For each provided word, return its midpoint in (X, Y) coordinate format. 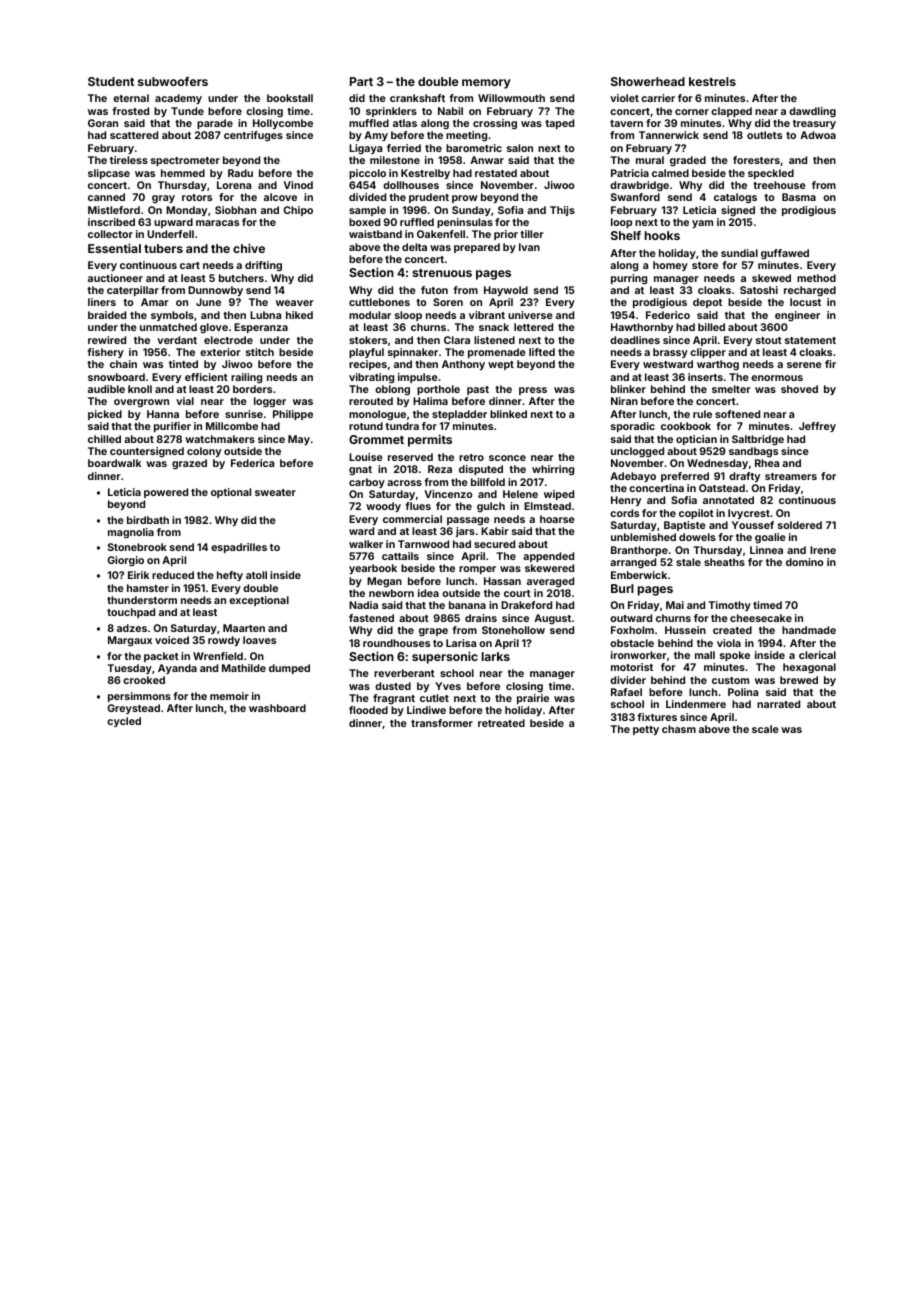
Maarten (244, 628)
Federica (252, 463)
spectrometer (185, 161)
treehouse (779, 185)
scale (765, 729)
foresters (756, 160)
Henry (626, 501)
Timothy (730, 606)
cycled (124, 722)
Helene (520, 494)
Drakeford (526, 605)
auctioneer (115, 278)
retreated (501, 723)
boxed (364, 222)
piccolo (367, 174)
